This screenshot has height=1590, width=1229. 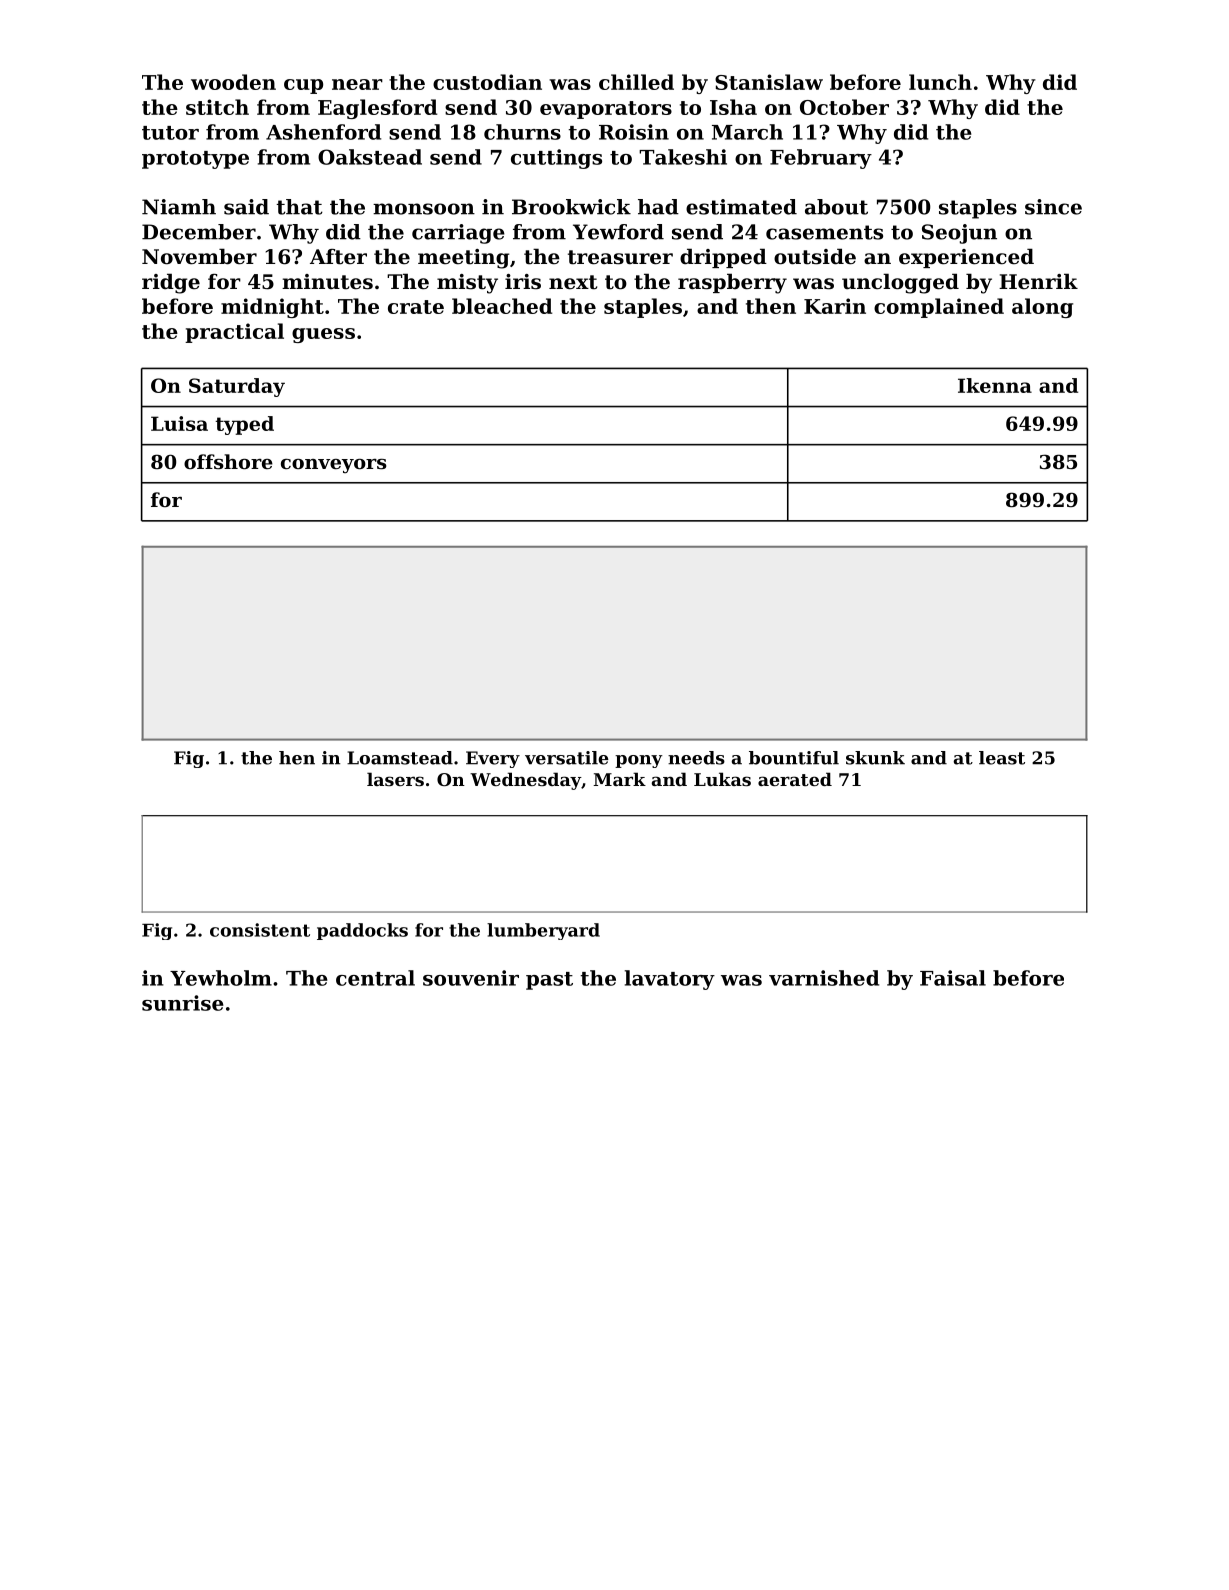 I want to click on Yewford, so click(x=618, y=232).
